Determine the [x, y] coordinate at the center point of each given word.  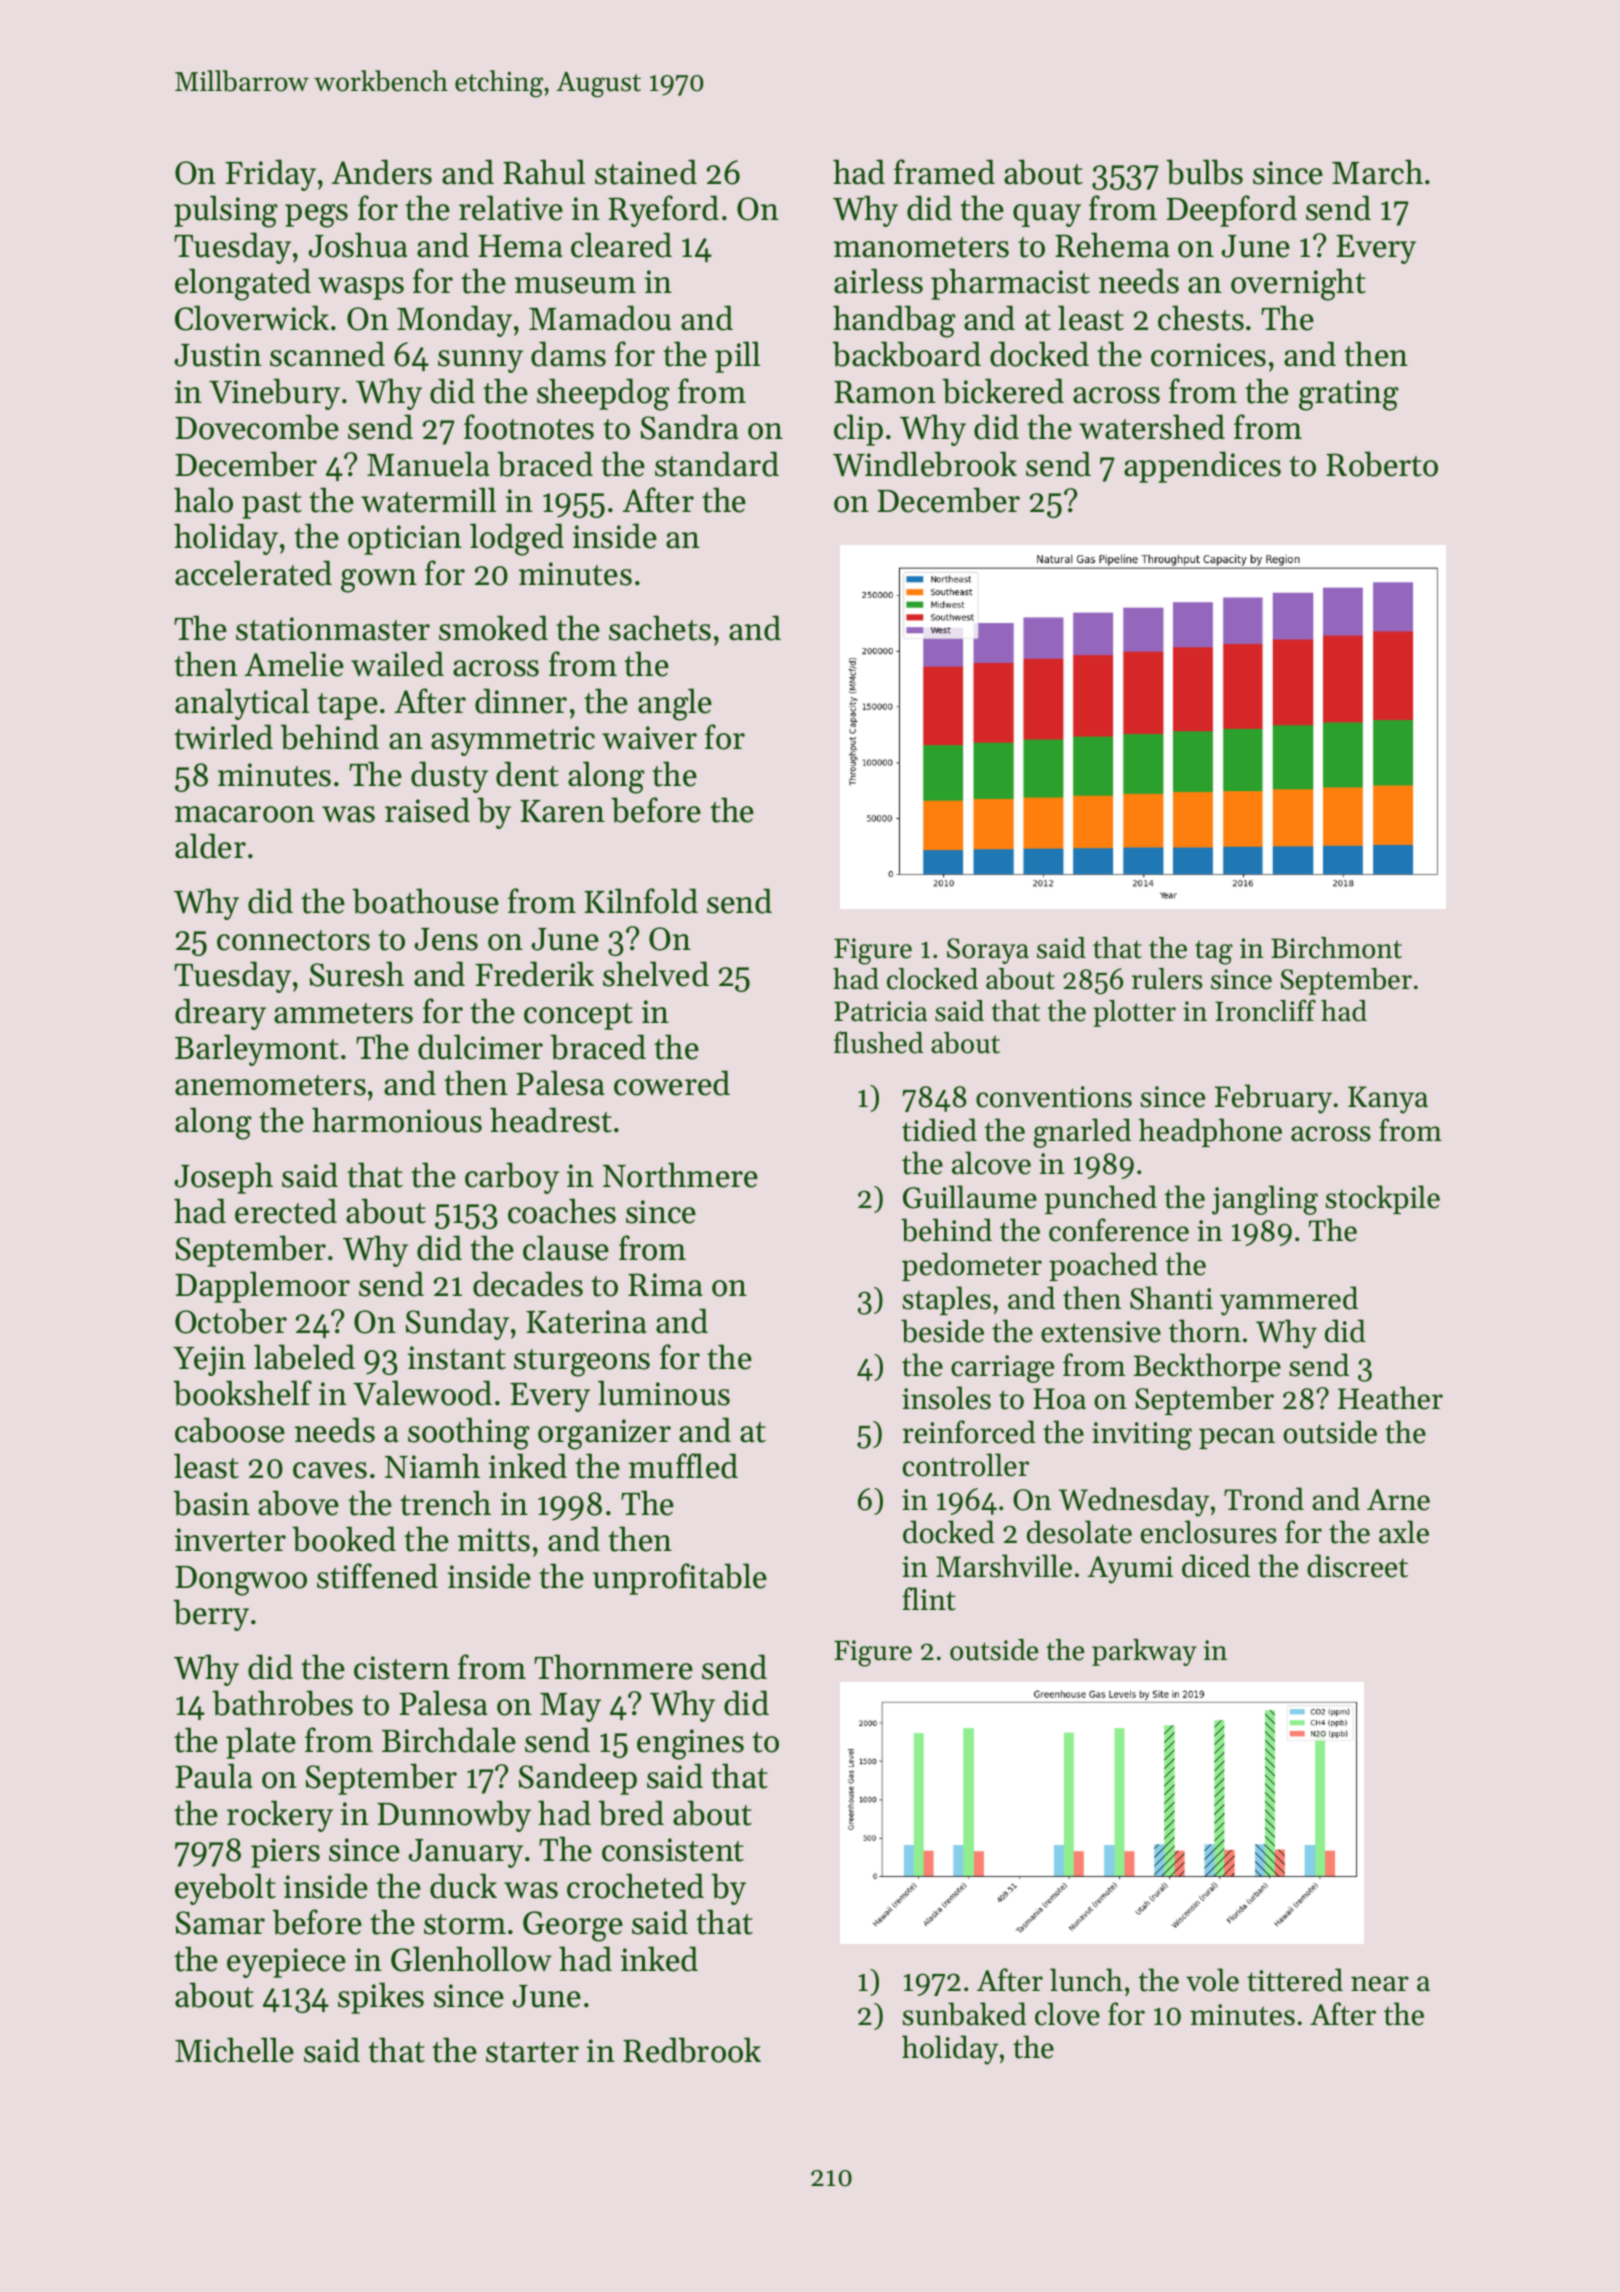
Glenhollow [471, 1959]
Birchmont [1336, 948]
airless [878, 281]
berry [211, 1615]
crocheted [635, 1886]
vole [1212, 1980]
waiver [649, 738]
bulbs [1204, 172]
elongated [243, 284]
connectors [293, 940]
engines [690, 1744]
